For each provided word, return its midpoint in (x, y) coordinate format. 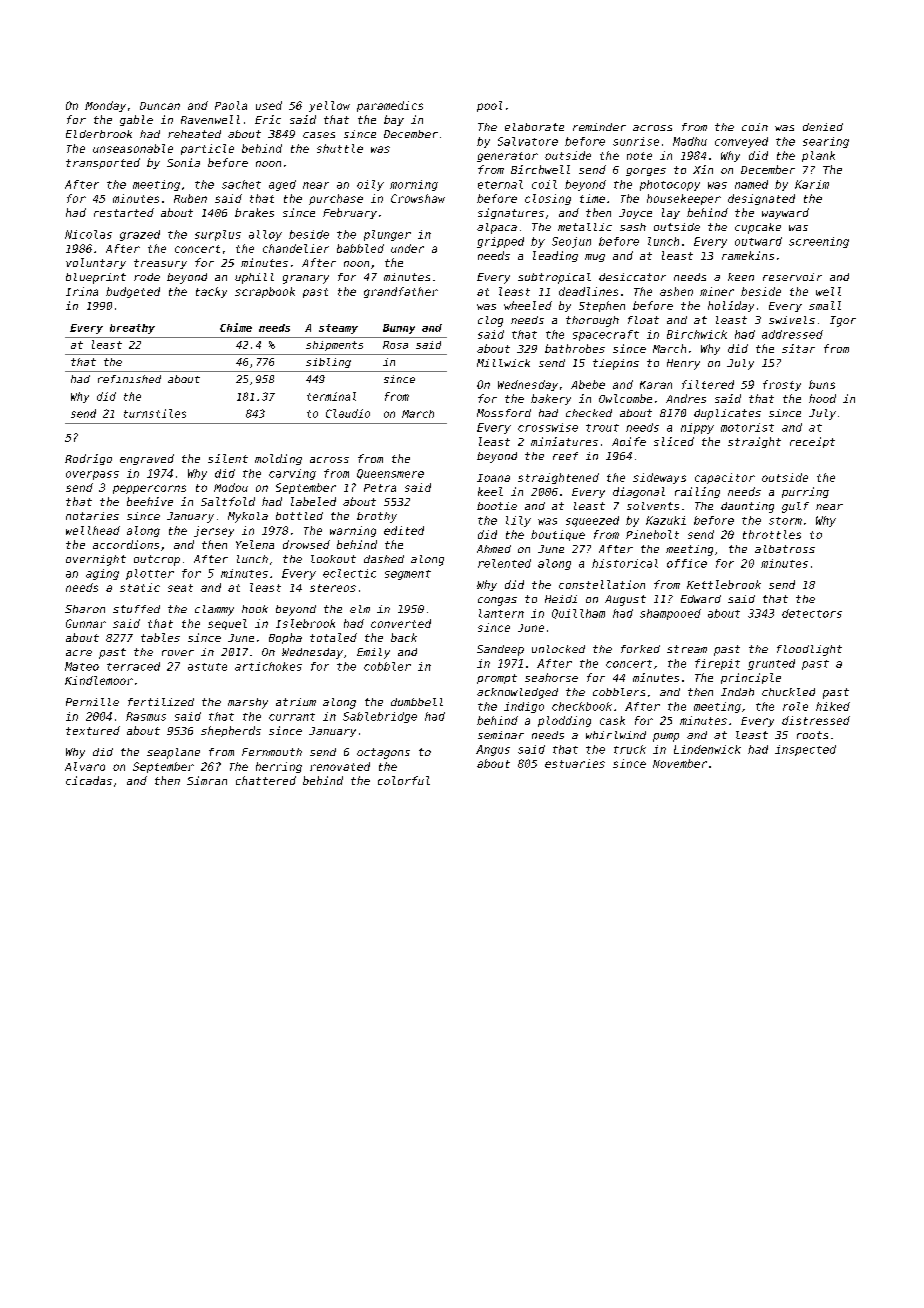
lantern (501, 613)
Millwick (503, 363)
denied (823, 127)
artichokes (268, 666)
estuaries (575, 763)
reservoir (792, 277)
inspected (805, 750)
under (407, 248)
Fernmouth (272, 752)
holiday (731, 306)
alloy (265, 235)
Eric (268, 119)
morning (414, 185)
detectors (812, 613)
